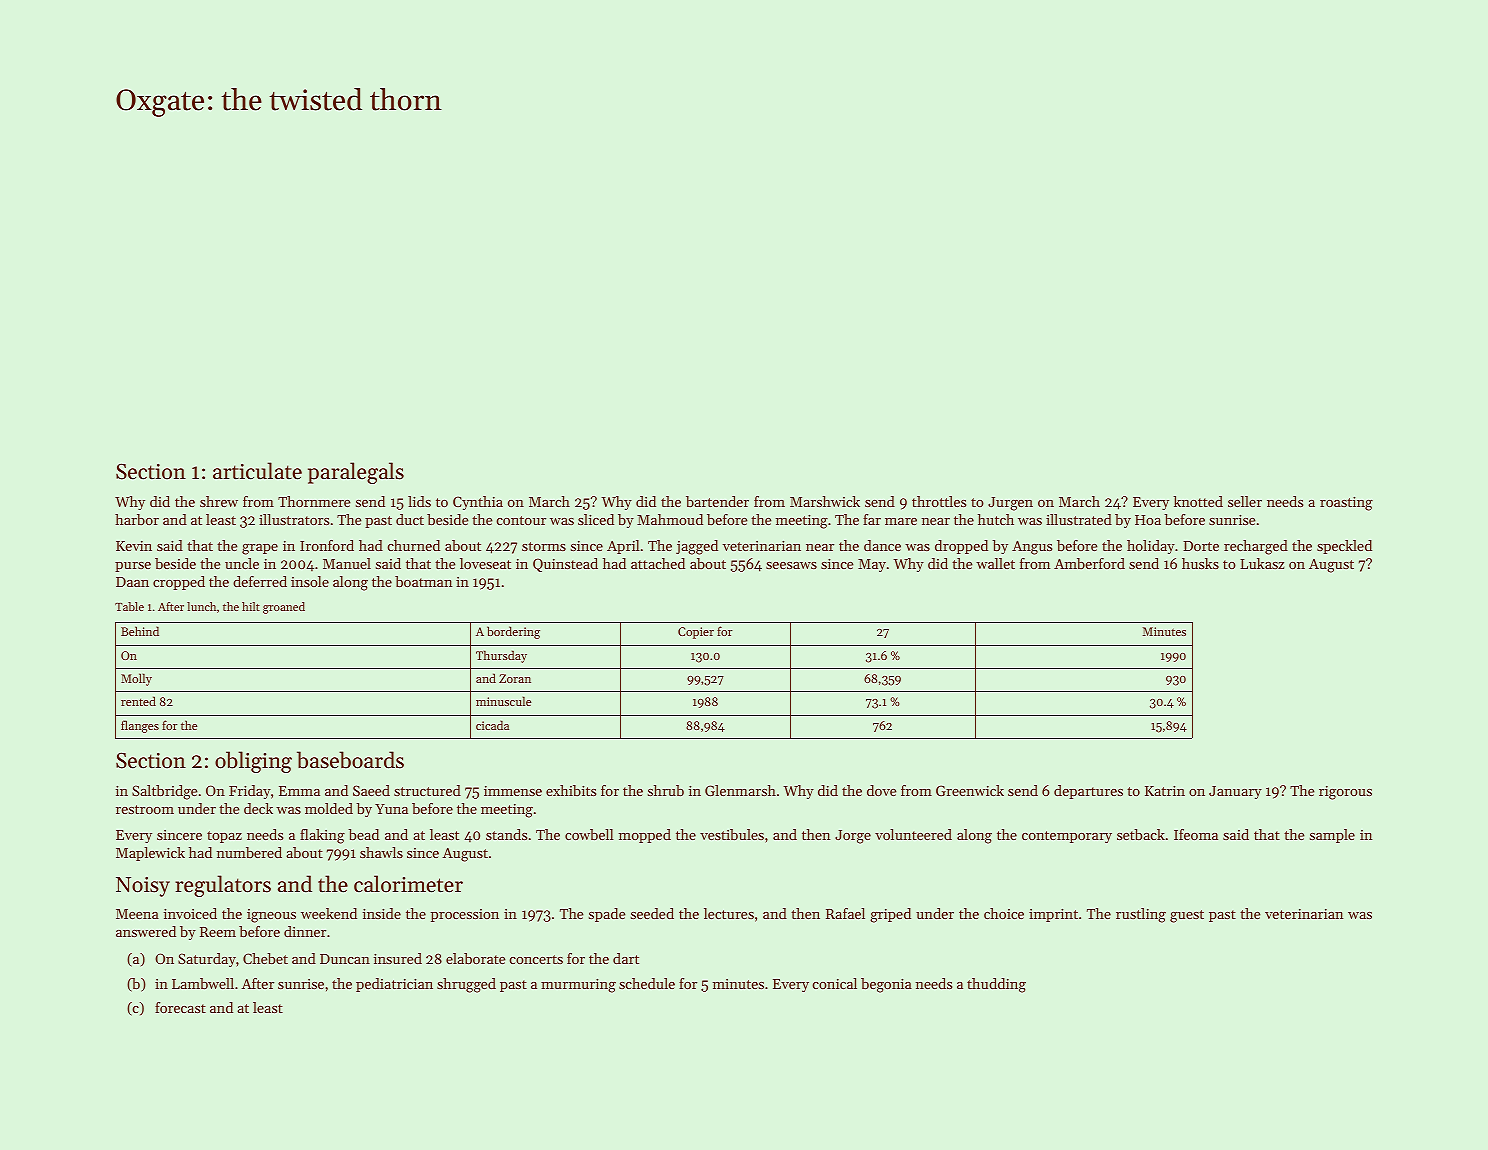 Image resolution: width=1488 pixels, height=1150 pixels. Describe the element at coordinates (835, 983) in the image. I see `conical` at that location.
